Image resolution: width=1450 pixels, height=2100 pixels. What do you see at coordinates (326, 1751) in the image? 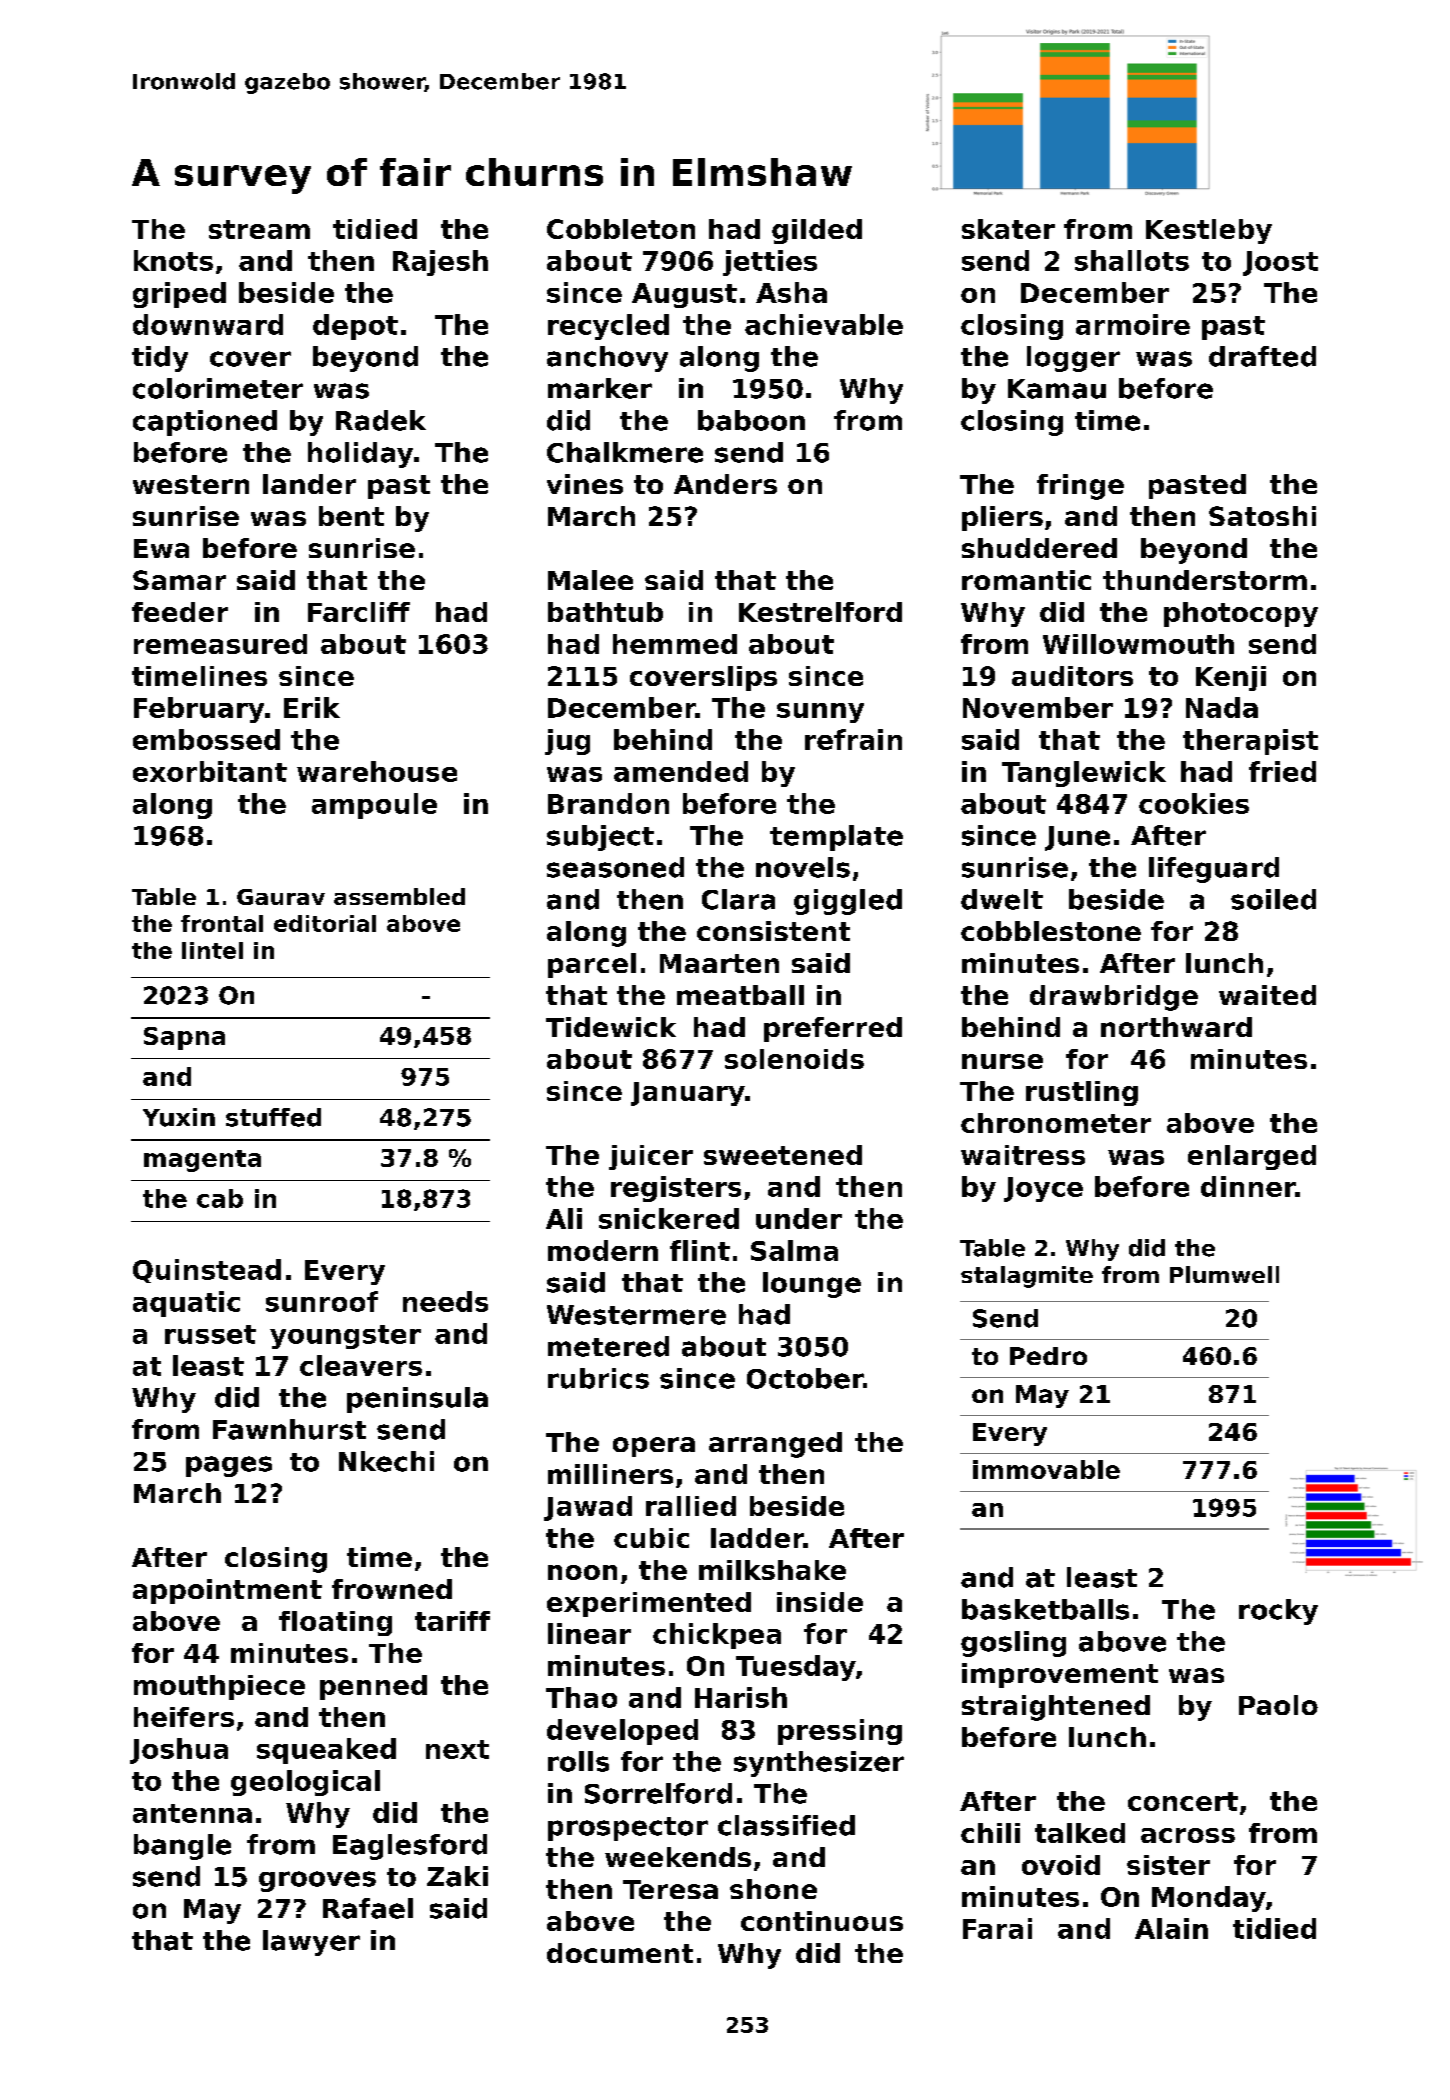
I see `squeaked` at bounding box center [326, 1751].
